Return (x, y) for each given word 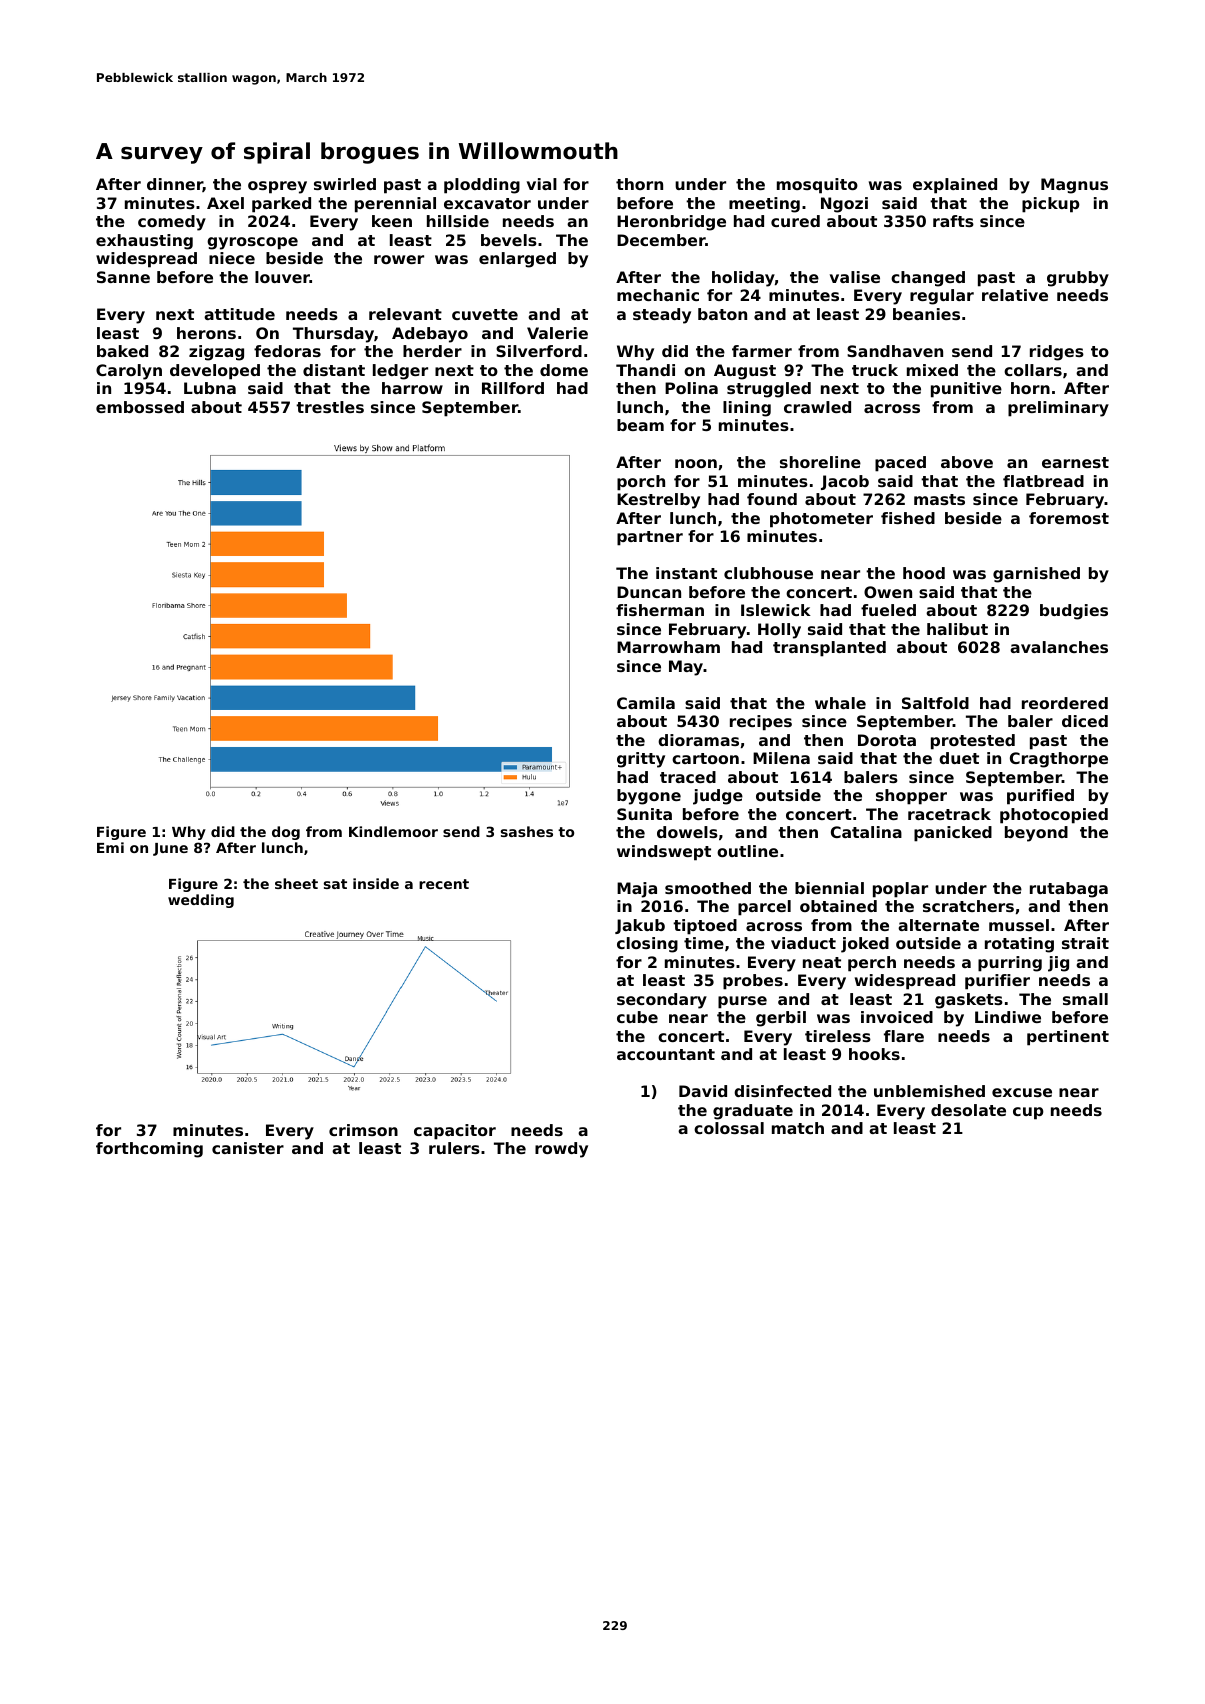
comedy (172, 223)
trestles (330, 407)
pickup (1051, 205)
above (967, 462)
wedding (201, 901)
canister (248, 1148)
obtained (838, 906)
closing (647, 945)
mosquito (817, 186)
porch (641, 483)
